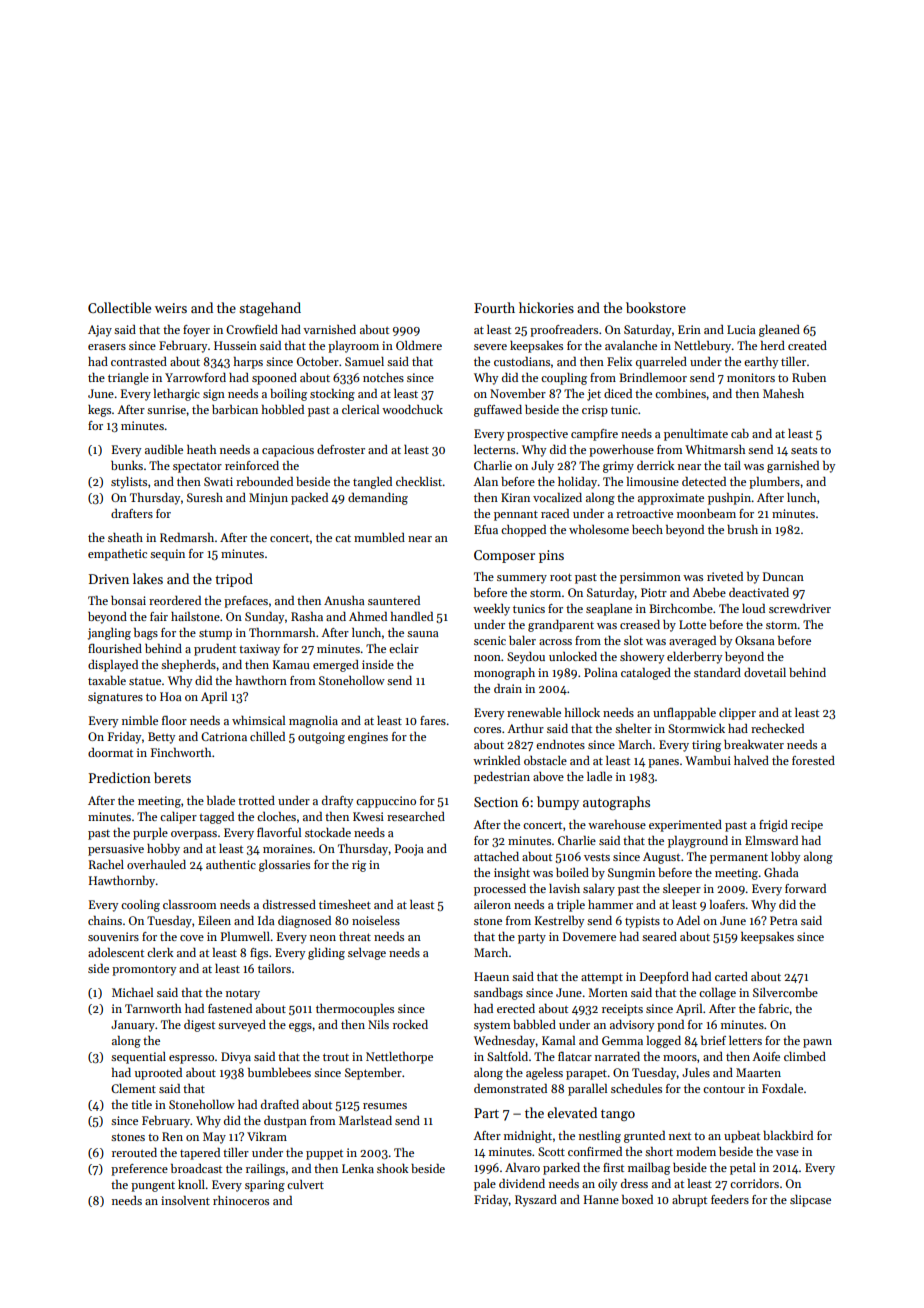 The height and width of the screenshot is (1308, 924). Describe the element at coordinates (309, 499) in the screenshot. I see `packed` at that location.
